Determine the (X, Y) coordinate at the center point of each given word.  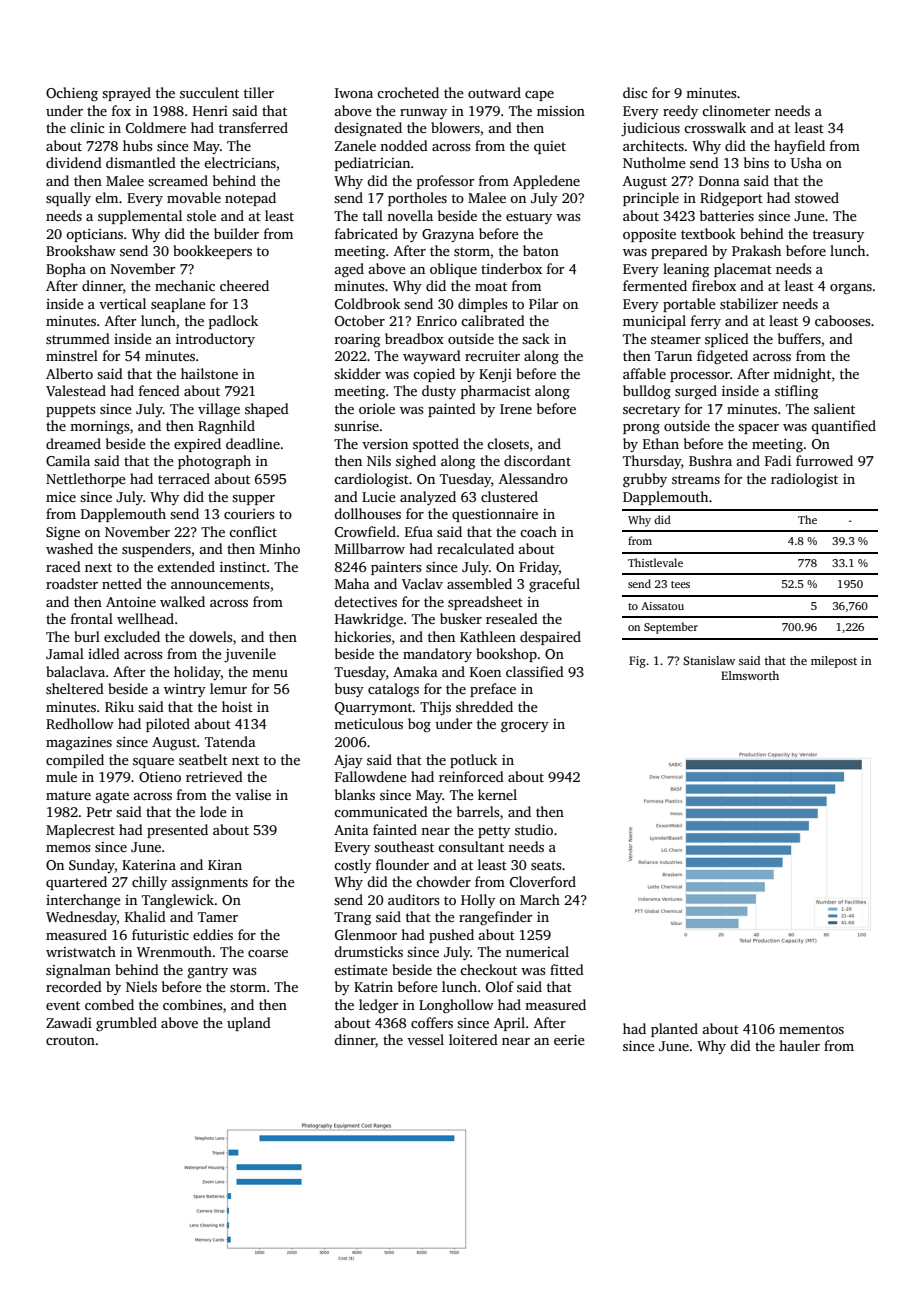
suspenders (156, 550)
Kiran (225, 865)
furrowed (824, 460)
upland (249, 1024)
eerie (569, 1040)
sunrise (356, 426)
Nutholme (654, 162)
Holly (478, 901)
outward (494, 92)
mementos (811, 1029)
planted (674, 1030)
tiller (259, 92)
